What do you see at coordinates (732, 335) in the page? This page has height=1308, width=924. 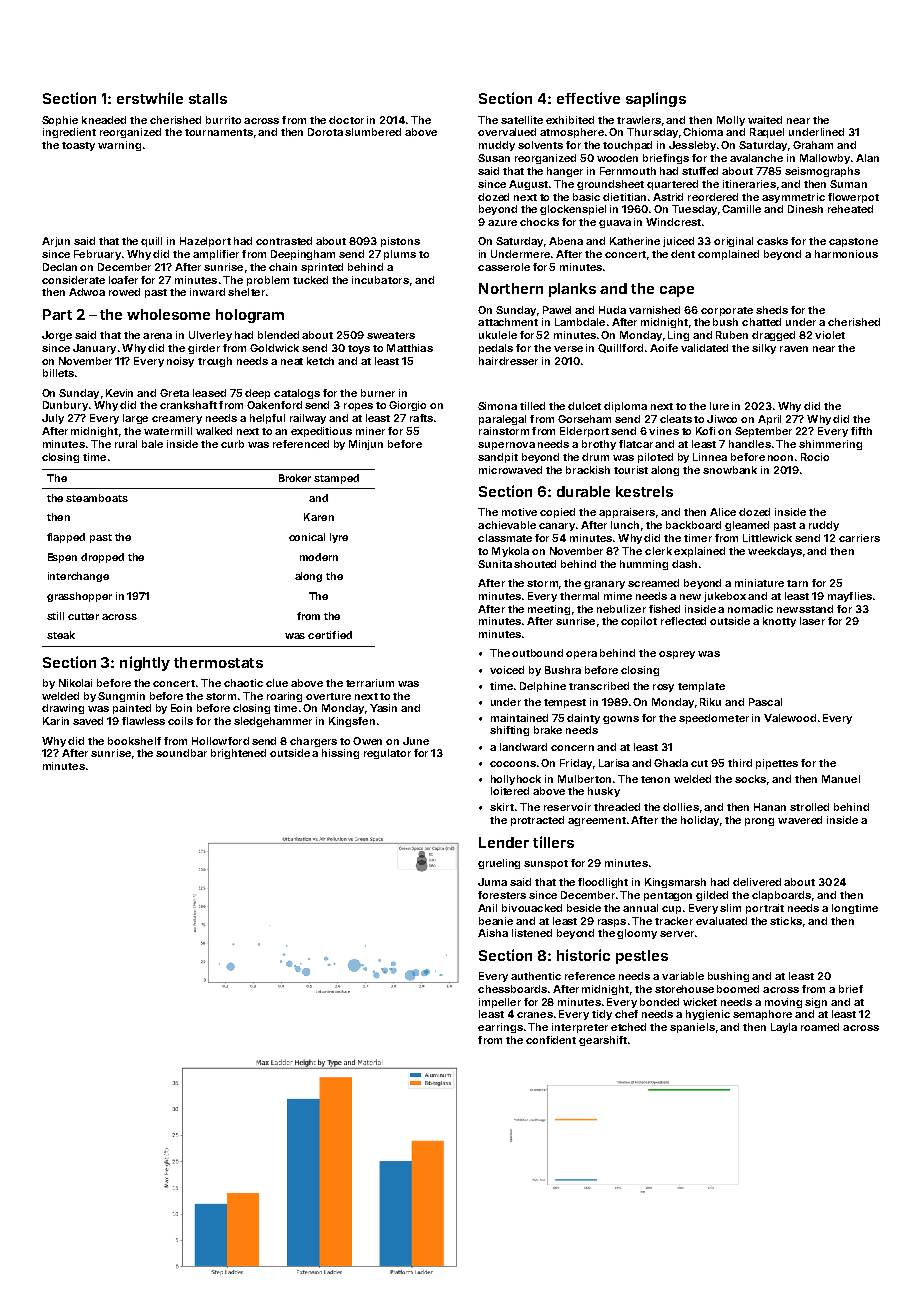 I see `Ruben` at bounding box center [732, 335].
